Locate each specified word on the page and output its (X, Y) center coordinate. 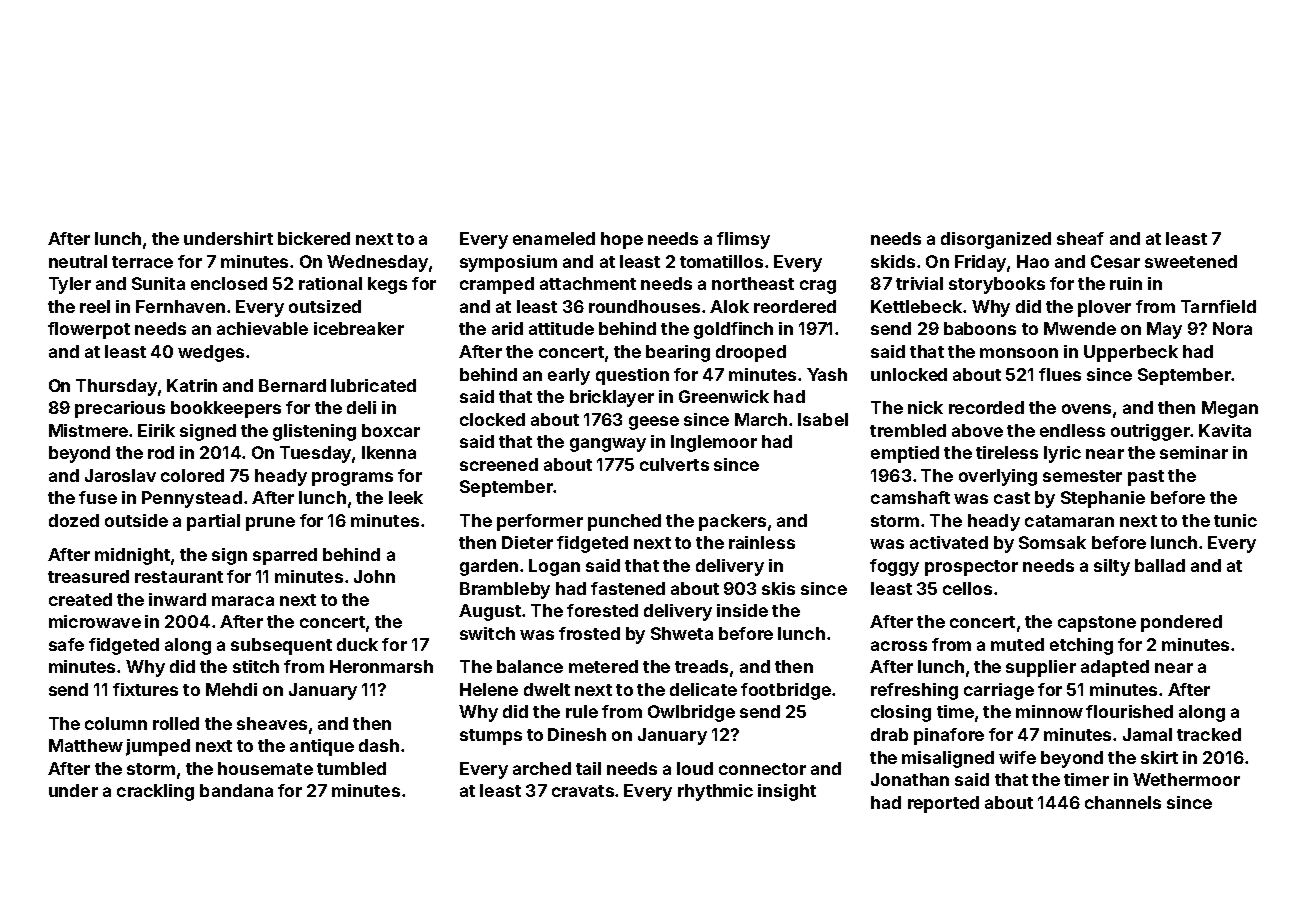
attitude (561, 328)
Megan (1230, 409)
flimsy (743, 240)
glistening (314, 432)
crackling (155, 792)
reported (943, 804)
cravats (583, 791)
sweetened (1191, 261)
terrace (142, 262)
